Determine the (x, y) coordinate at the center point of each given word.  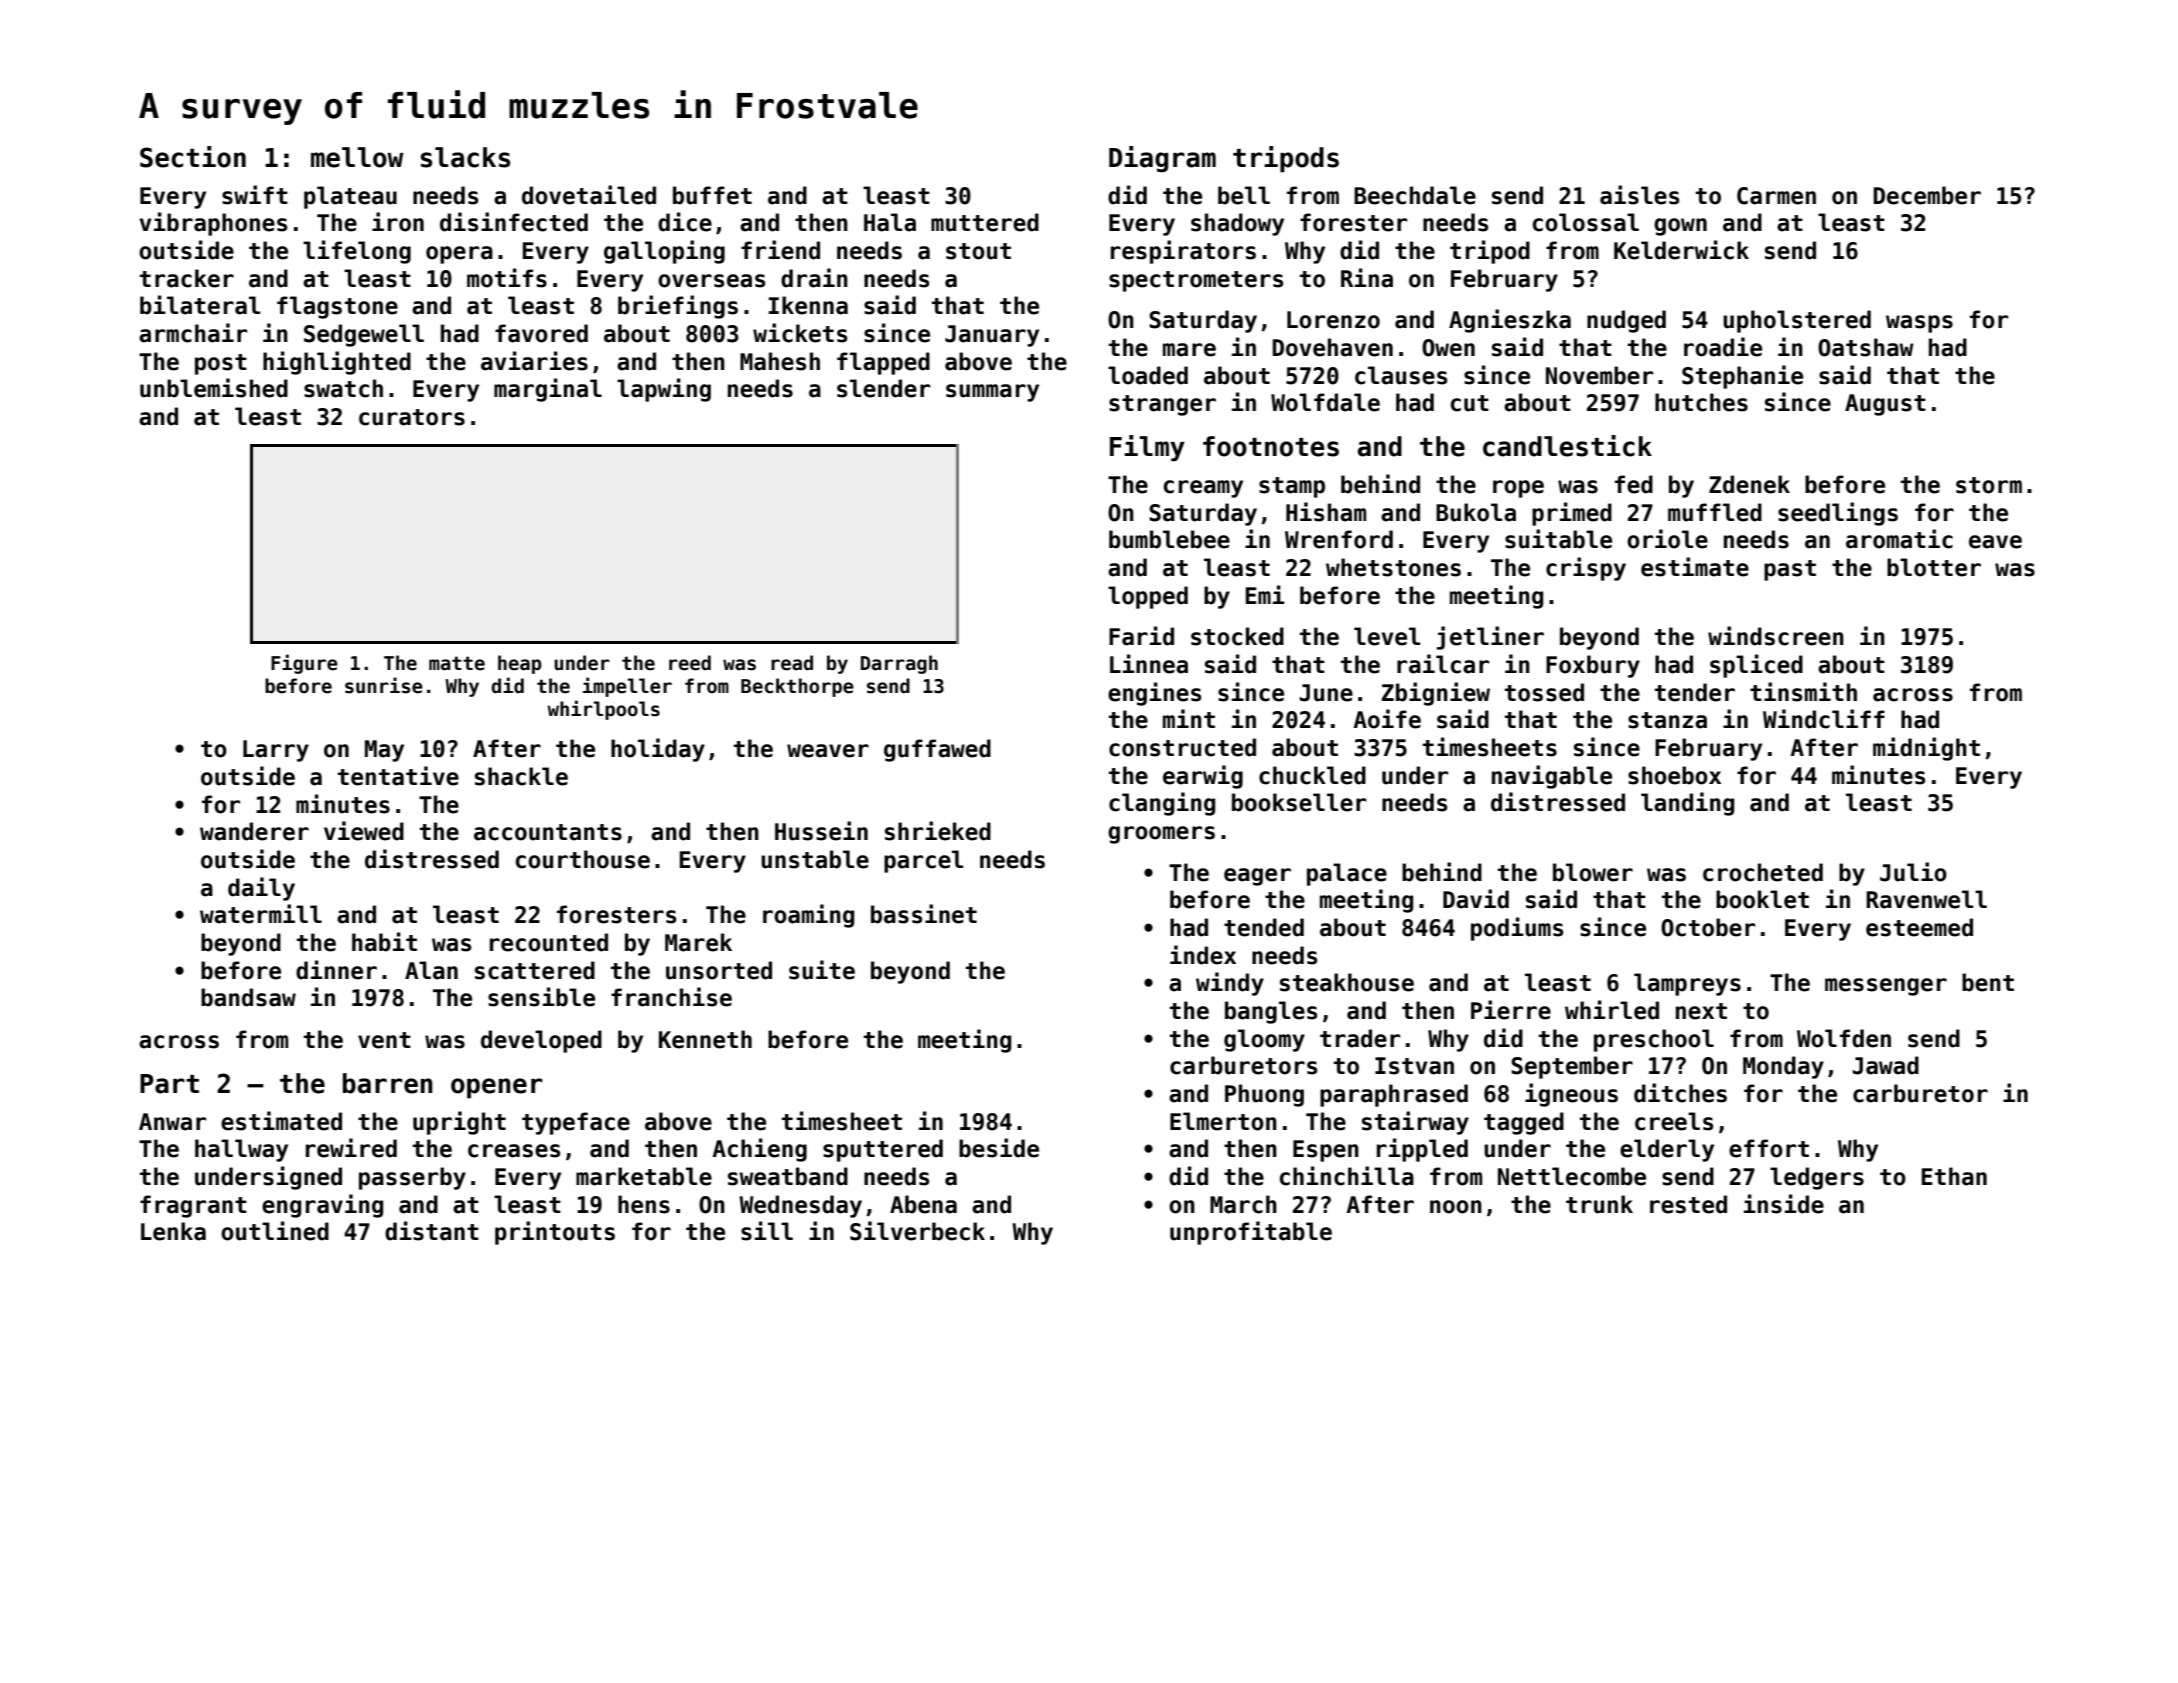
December (1927, 195)
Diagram (1162, 159)
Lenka (173, 1231)
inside (1784, 1204)
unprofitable (1251, 1233)
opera (459, 255)
